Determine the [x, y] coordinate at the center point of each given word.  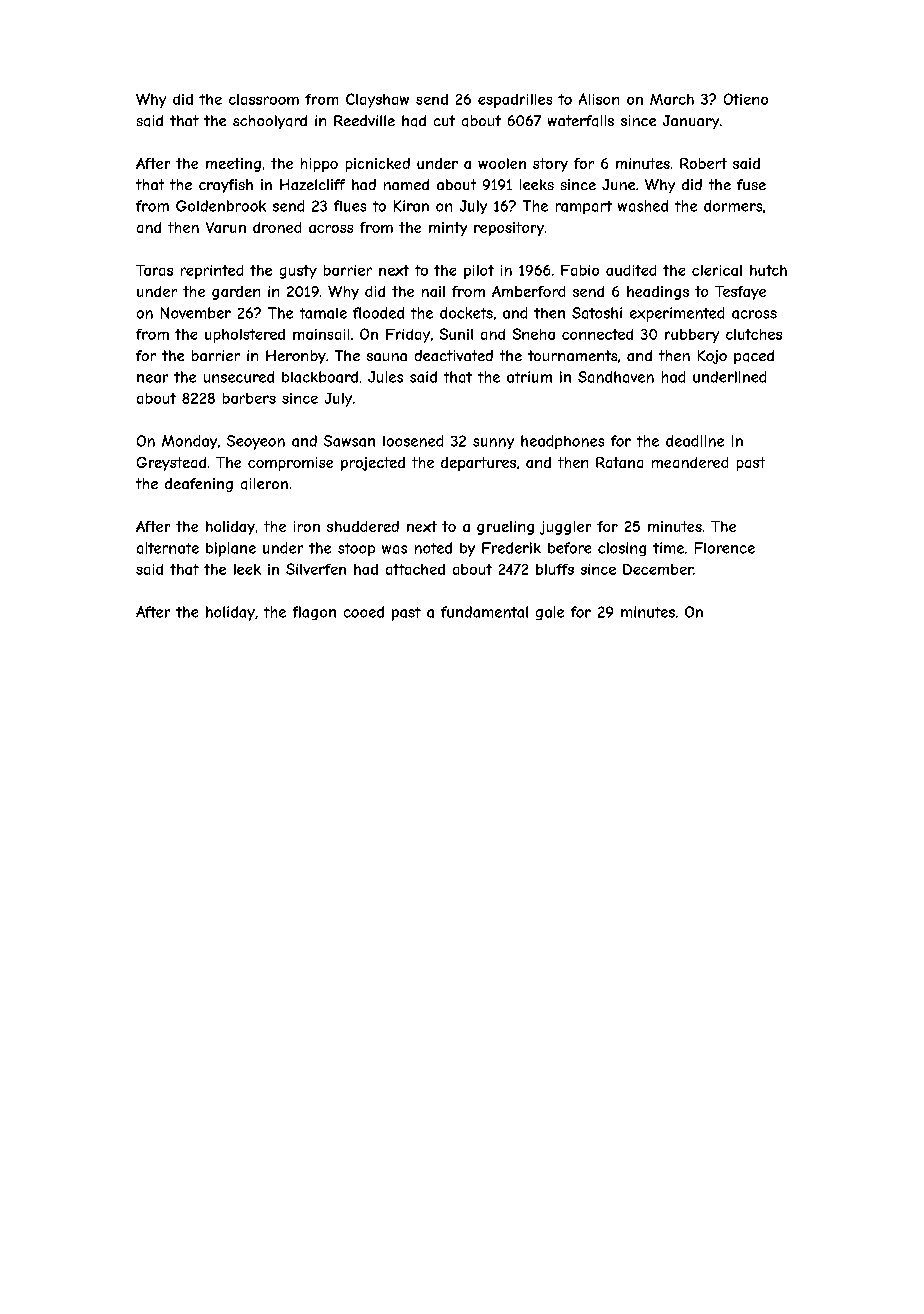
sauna [387, 357]
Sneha [534, 334]
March [672, 99]
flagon [314, 613]
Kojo [712, 357]
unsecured [239, 377]
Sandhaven [616, 377]
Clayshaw [377, 100]
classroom [264, 99]
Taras [154, 270]
